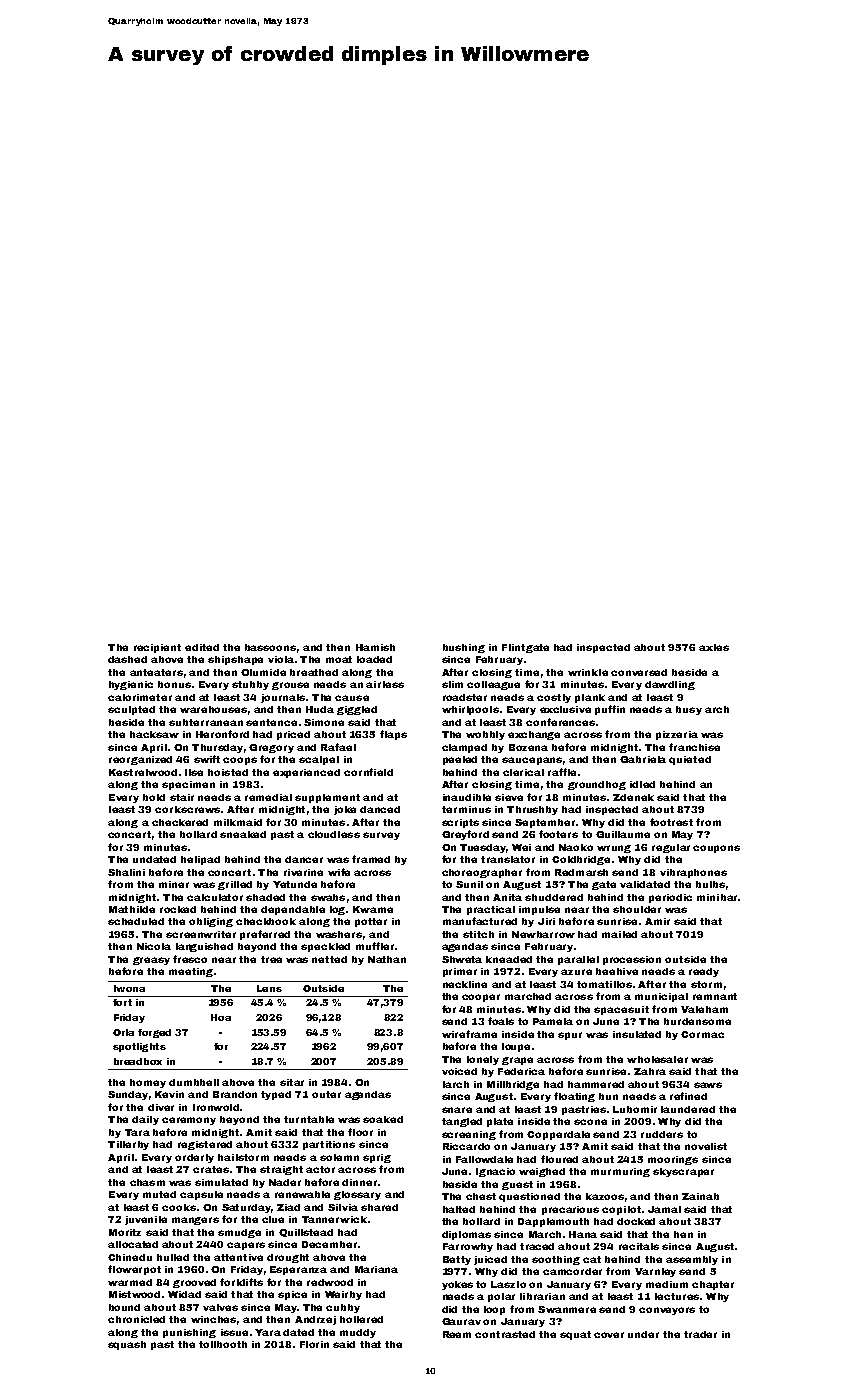 Image resolution: width=849 pixels, height=1400 pixels. Describe the element at coordinates (201, 934) in the page. I see `screenwriter` at that location.
